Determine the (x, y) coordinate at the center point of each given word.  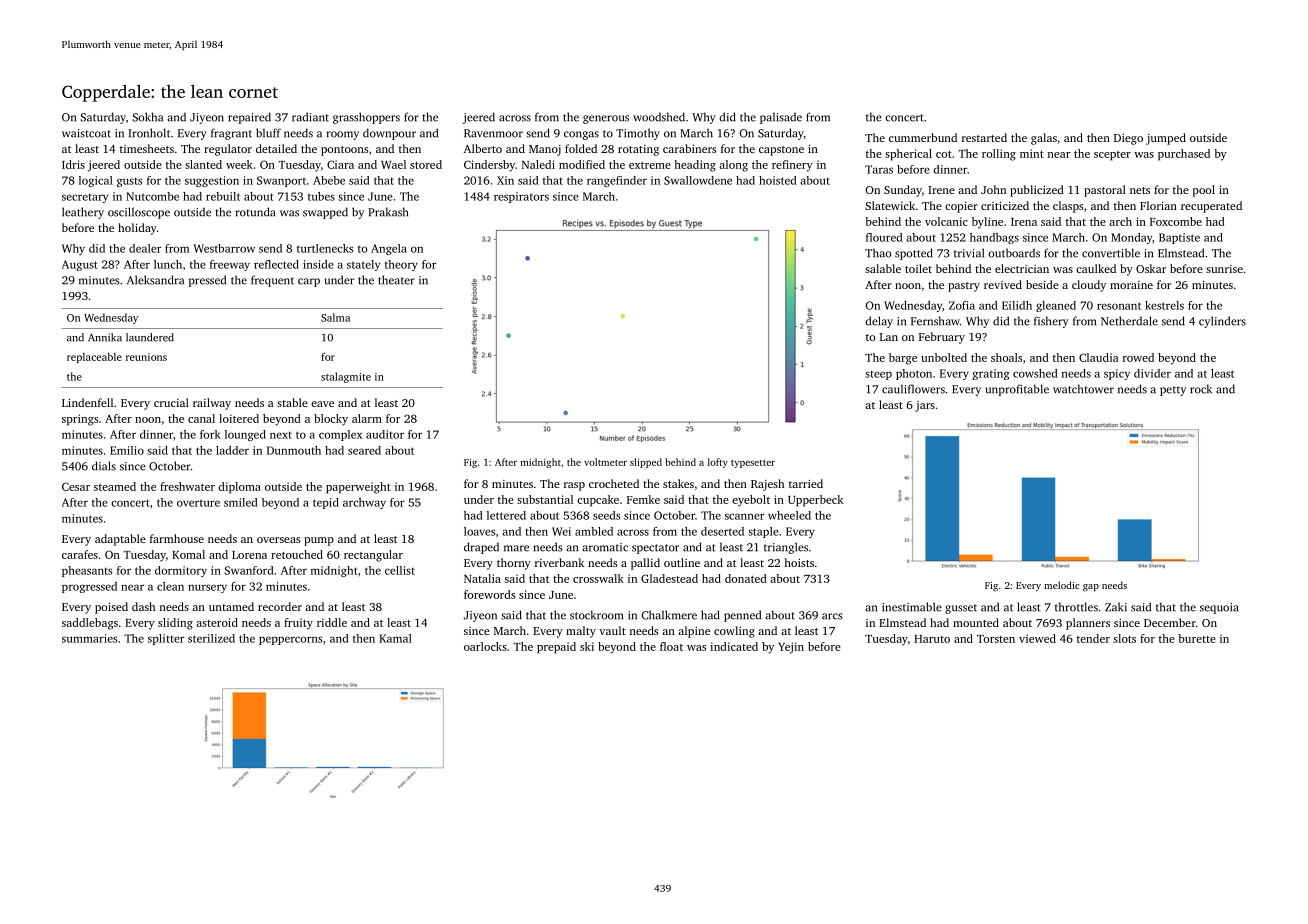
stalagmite (346, 377)
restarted (984, 137)
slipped (646, 463)
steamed (115, 486)
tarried (806, 483)
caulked (1096, 268)
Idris (73, 164)
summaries (89, 638)
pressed (207, 281)
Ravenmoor (493, 133)
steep (878, 375)
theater (396, 280)
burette (1197, 638)
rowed (1138, 357)
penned (742, 616)
